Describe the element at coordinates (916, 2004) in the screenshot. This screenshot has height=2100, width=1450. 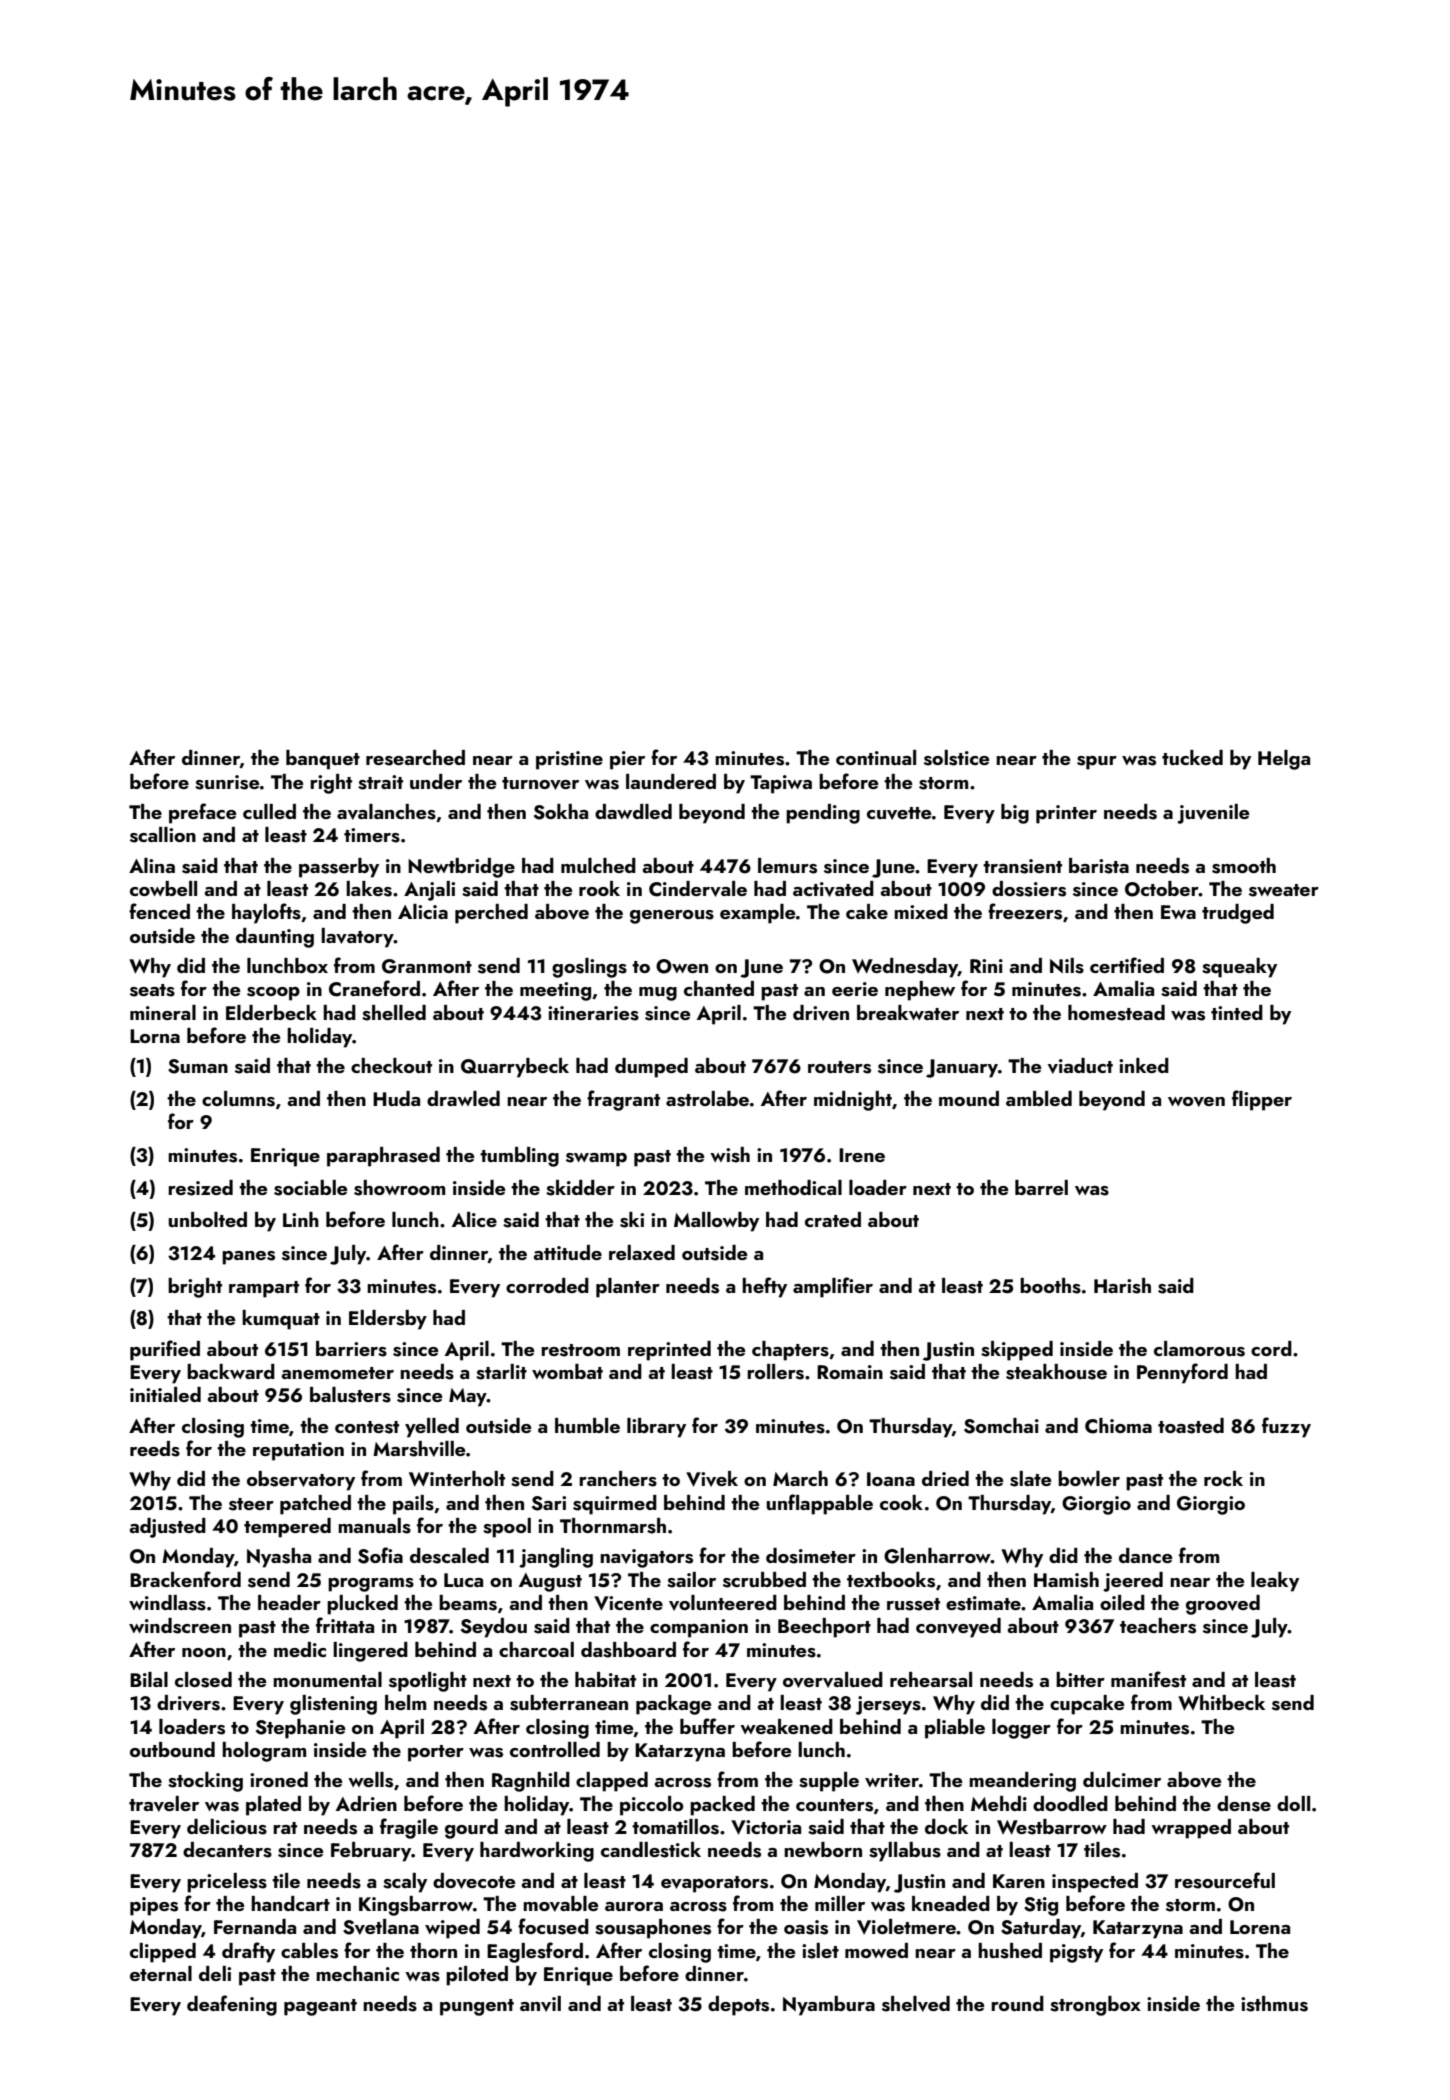
I see `shelved` at that location.
